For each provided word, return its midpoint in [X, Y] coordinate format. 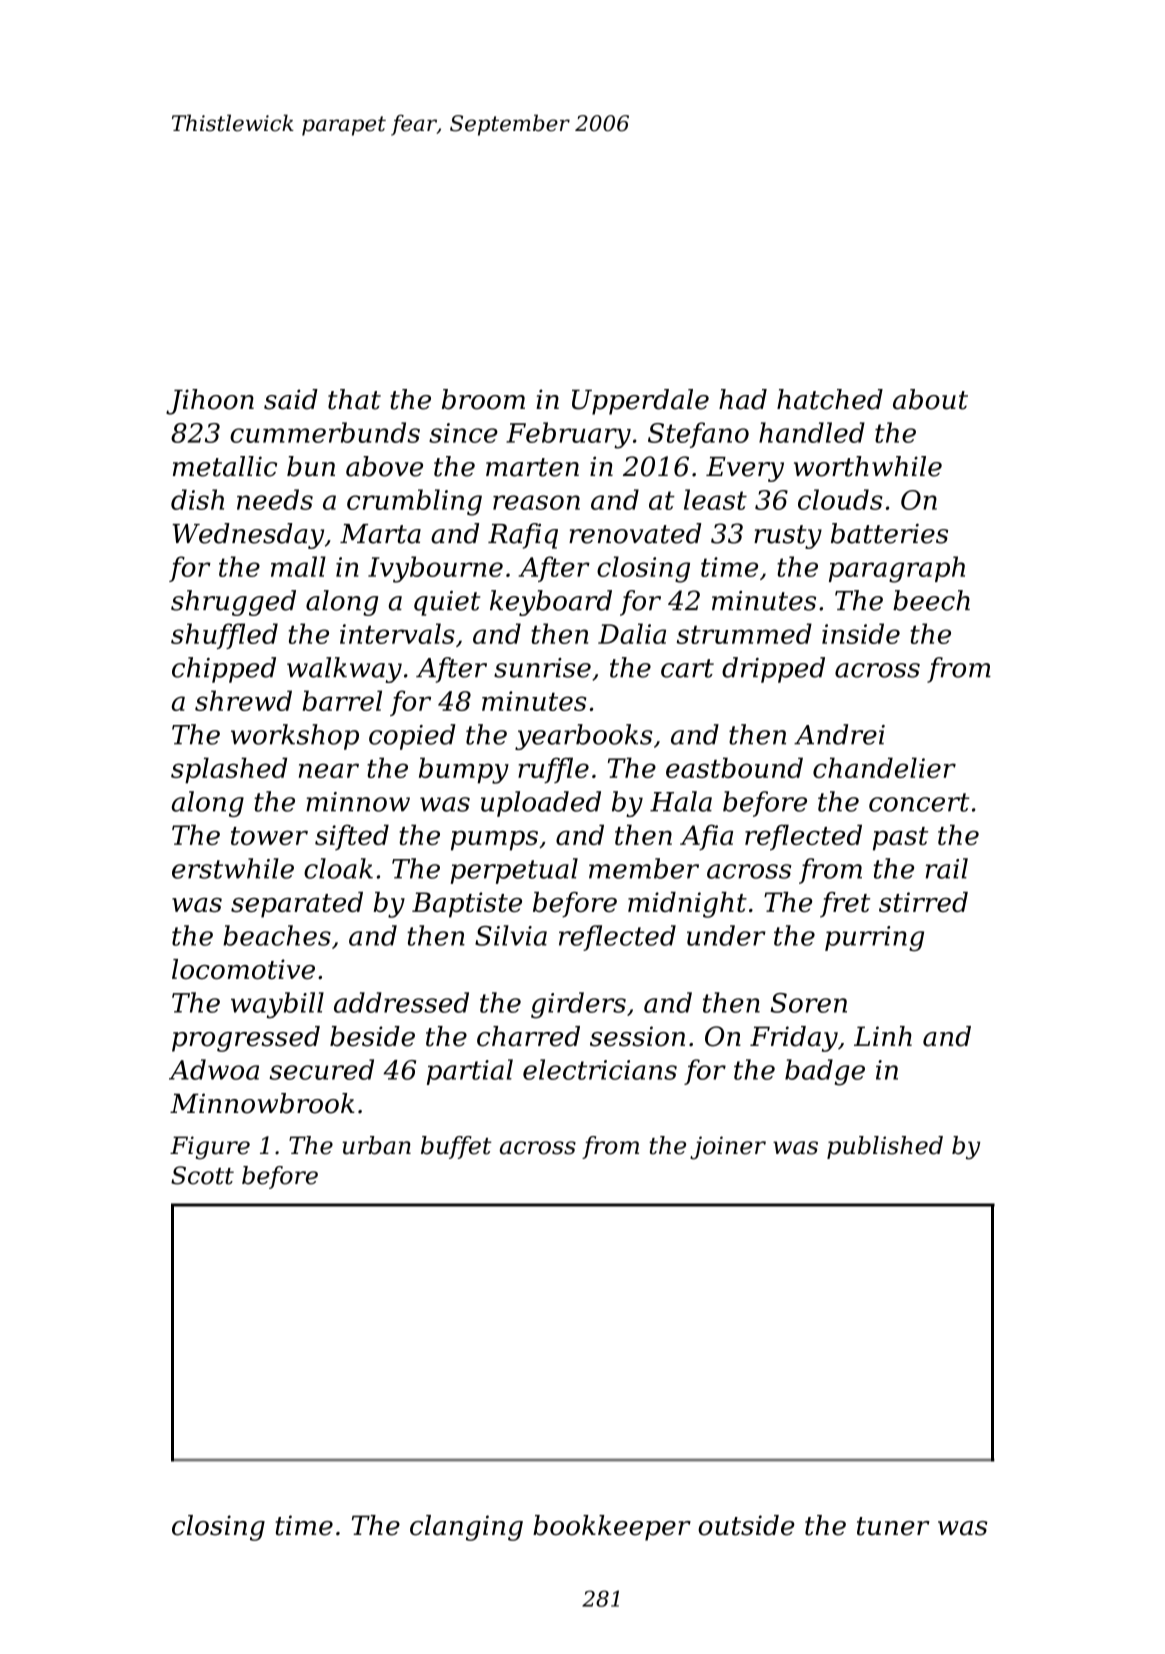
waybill [277, 1005]
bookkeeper [612, 1528]
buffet [456, 1147]
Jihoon [210, 402]
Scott [202, 1175]
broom [483, 399]
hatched [830, 399]
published [885, 1147]
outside [746, 1525]
